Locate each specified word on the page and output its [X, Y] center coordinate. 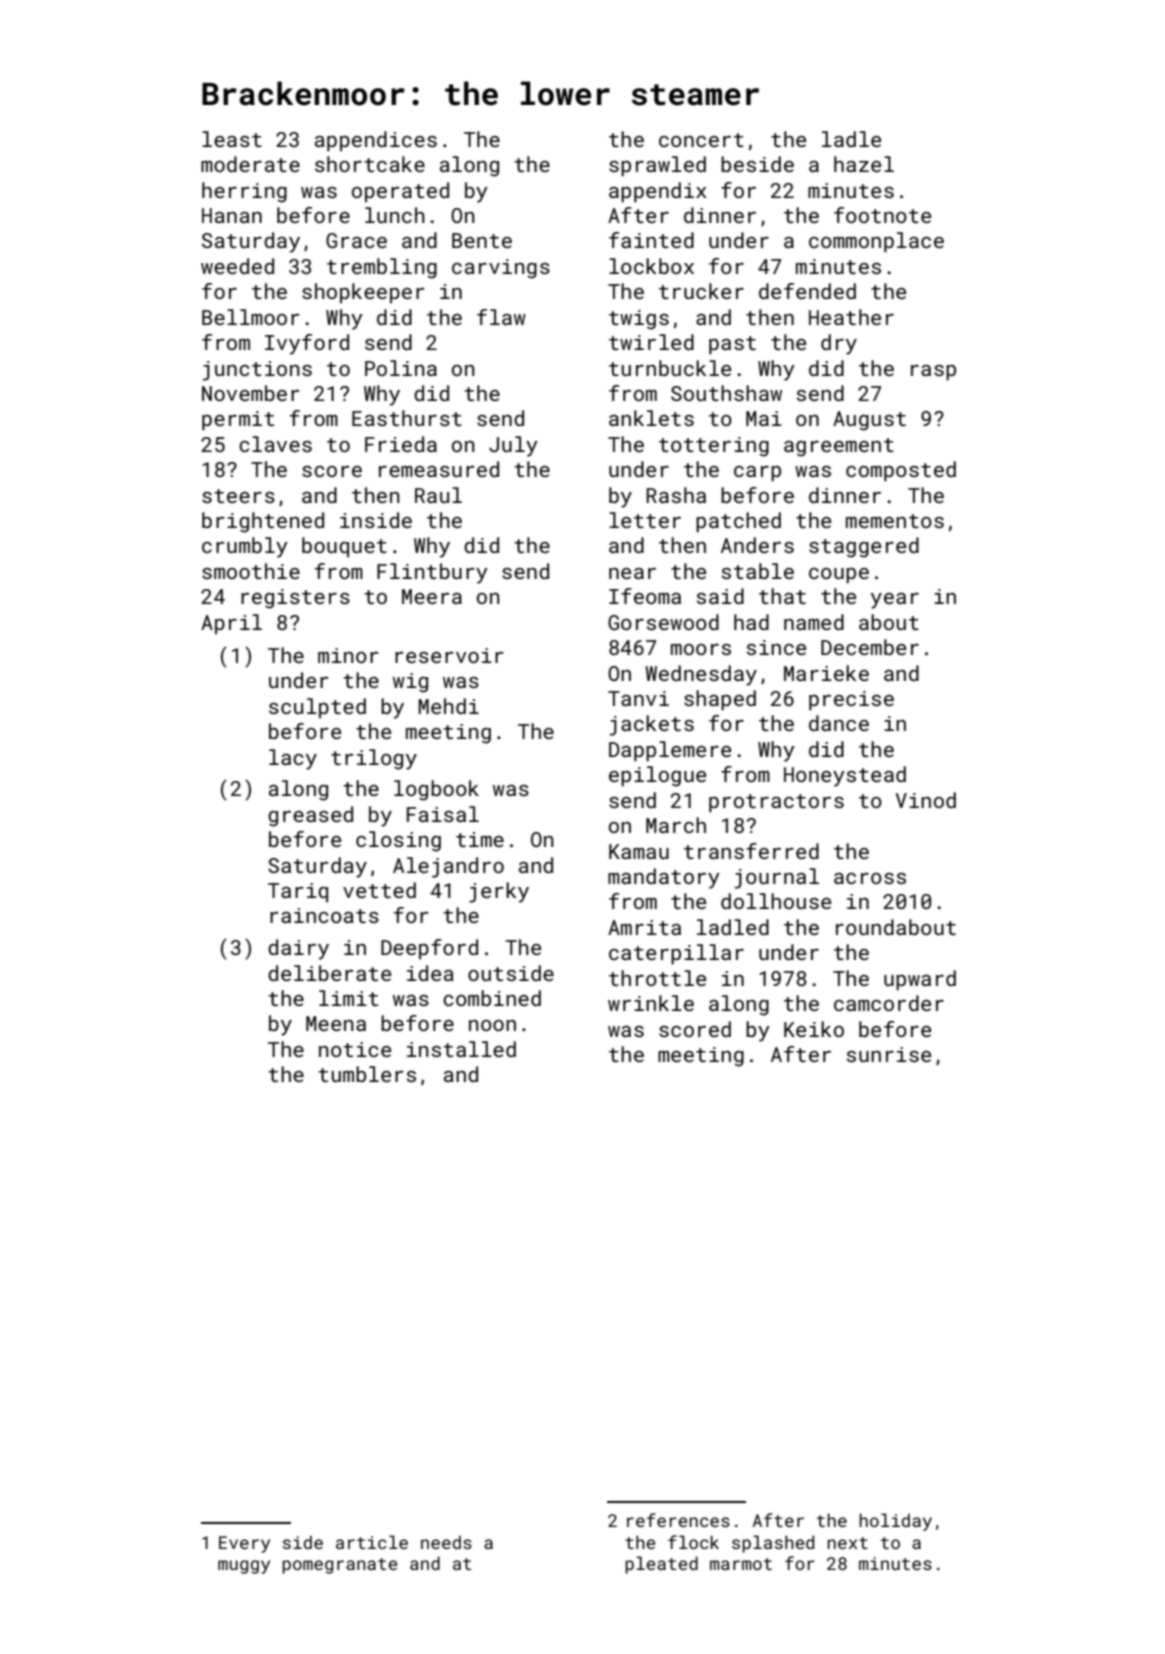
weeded [237, 266]
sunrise [889, 1054]
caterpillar [676, 954]
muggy [244, 1567]
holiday [895, 1522]
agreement [839, 447]
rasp [933, 373]
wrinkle [651, 1003]
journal [777, 878]
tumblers [367, 1074]
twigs [639, 320]
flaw [501, 317]
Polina [401, 368]
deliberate [329, 973]
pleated [661, 1565]
